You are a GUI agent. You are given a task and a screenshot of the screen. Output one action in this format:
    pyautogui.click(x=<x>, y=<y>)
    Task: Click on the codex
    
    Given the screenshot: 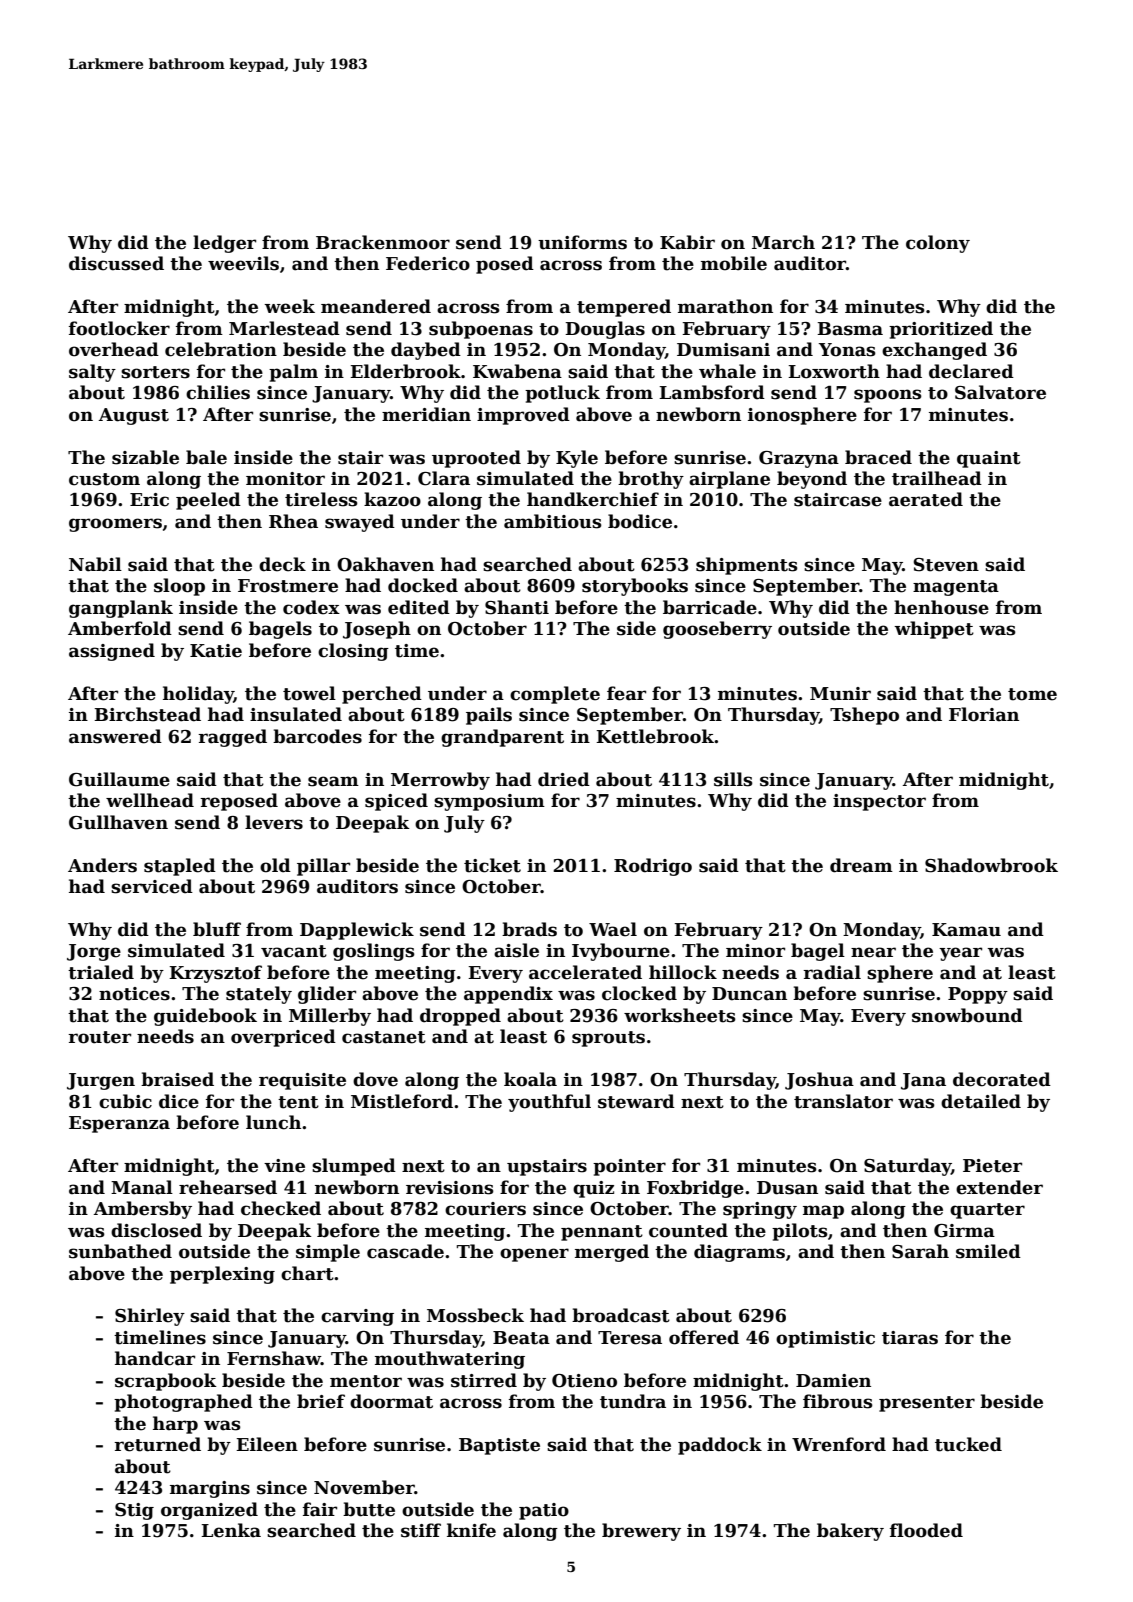 What is the action you would take?
    pyautogui.click(x=311, y=607)
